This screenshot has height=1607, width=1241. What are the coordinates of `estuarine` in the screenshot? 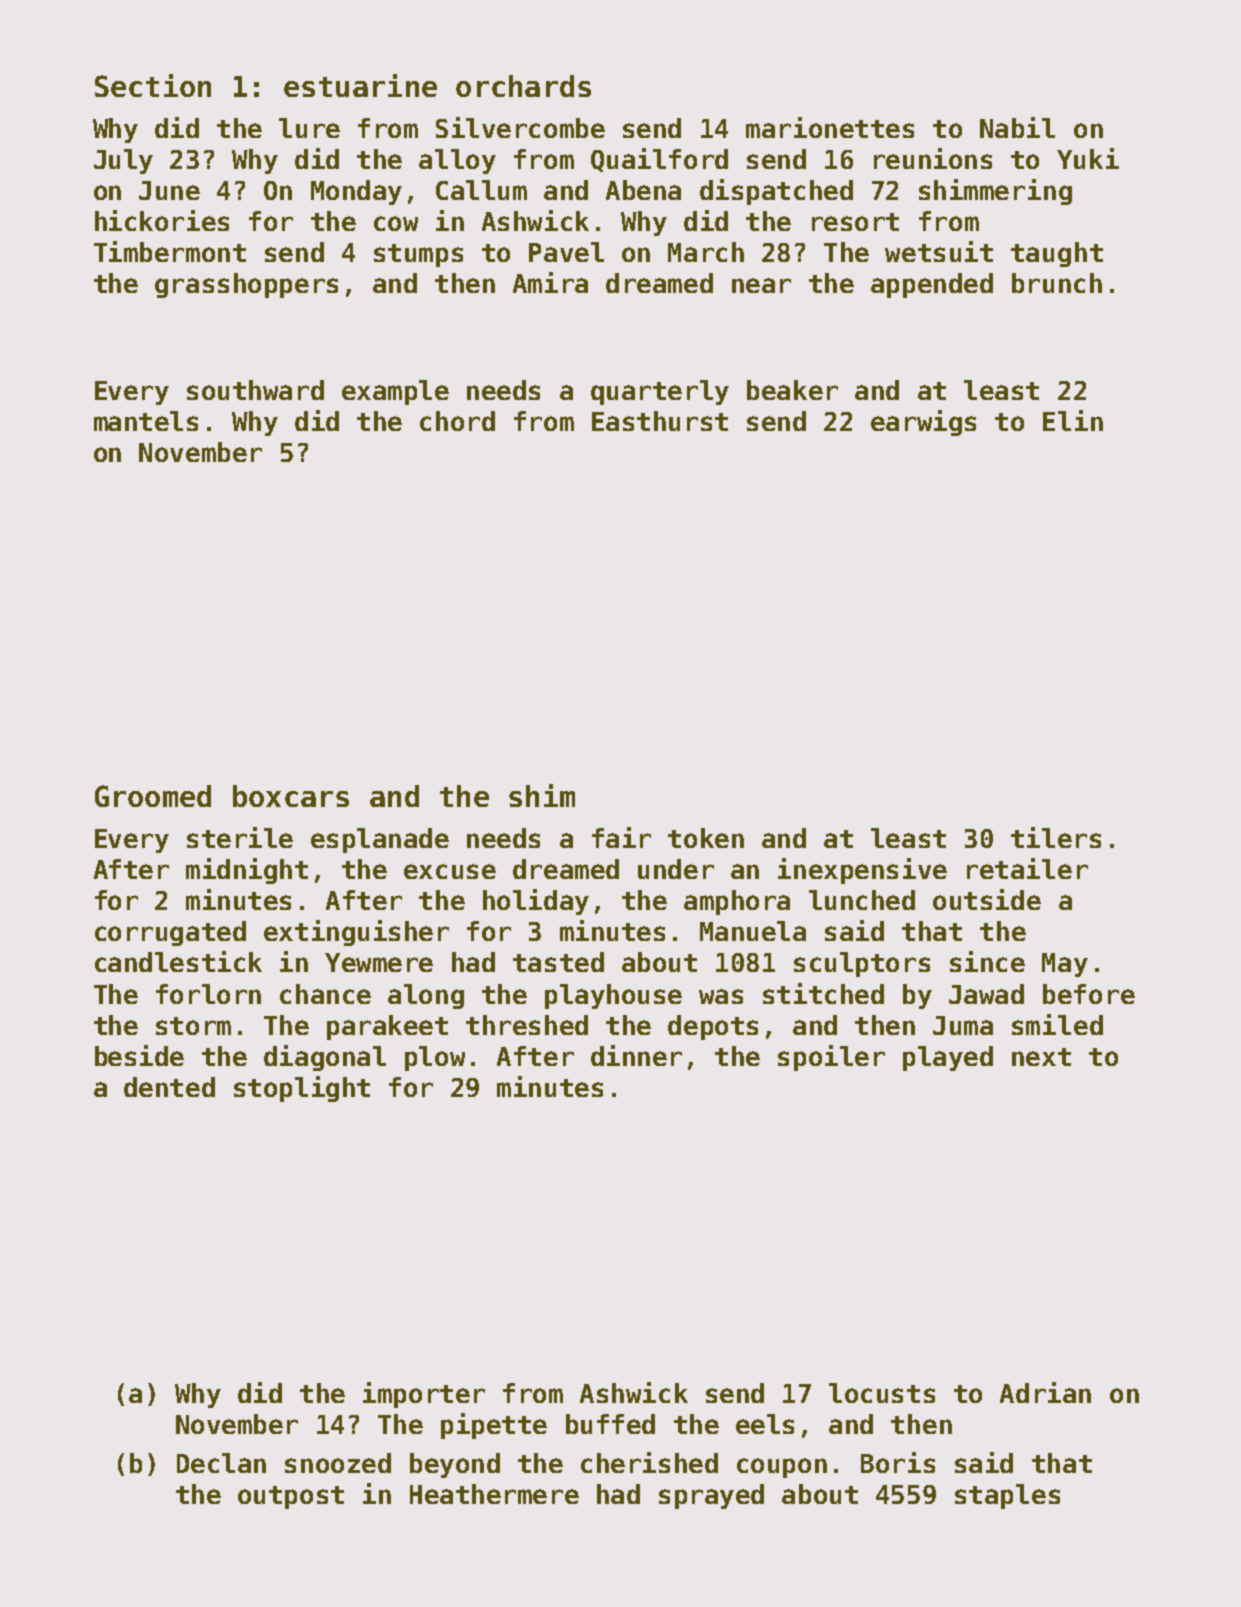 It's located at (360, 85).
